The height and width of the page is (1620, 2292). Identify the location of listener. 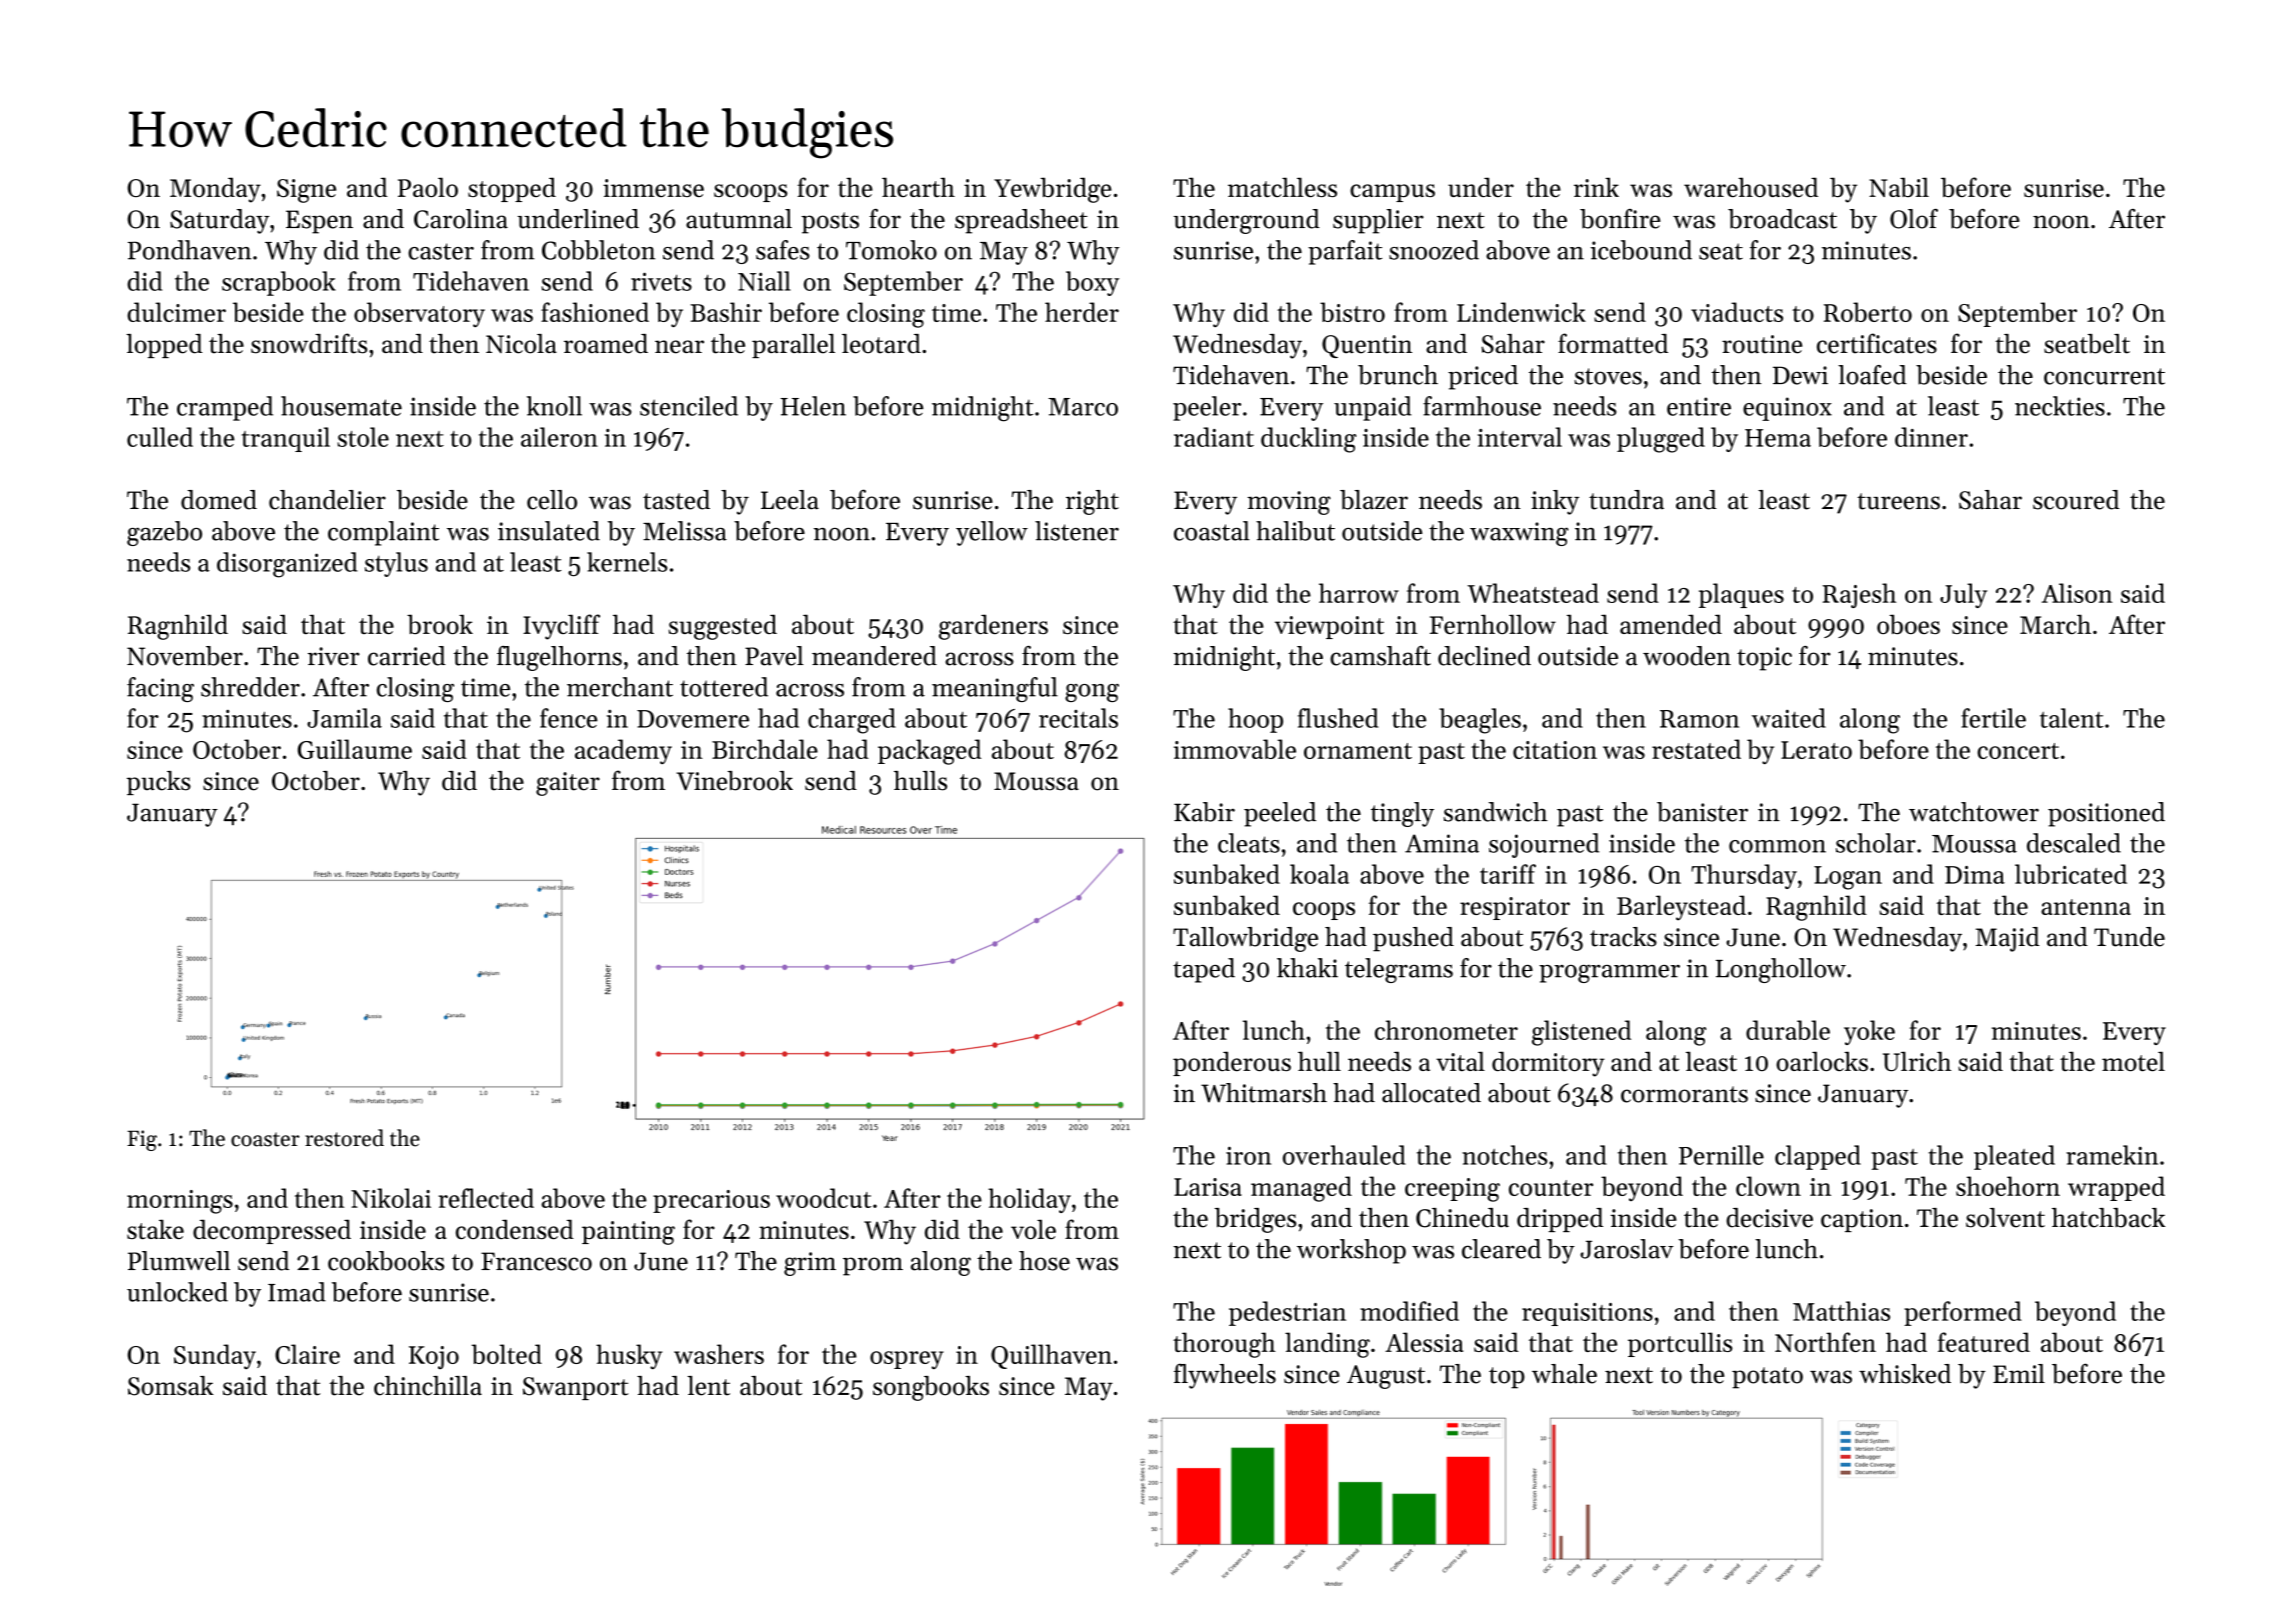
(1077, 531).
